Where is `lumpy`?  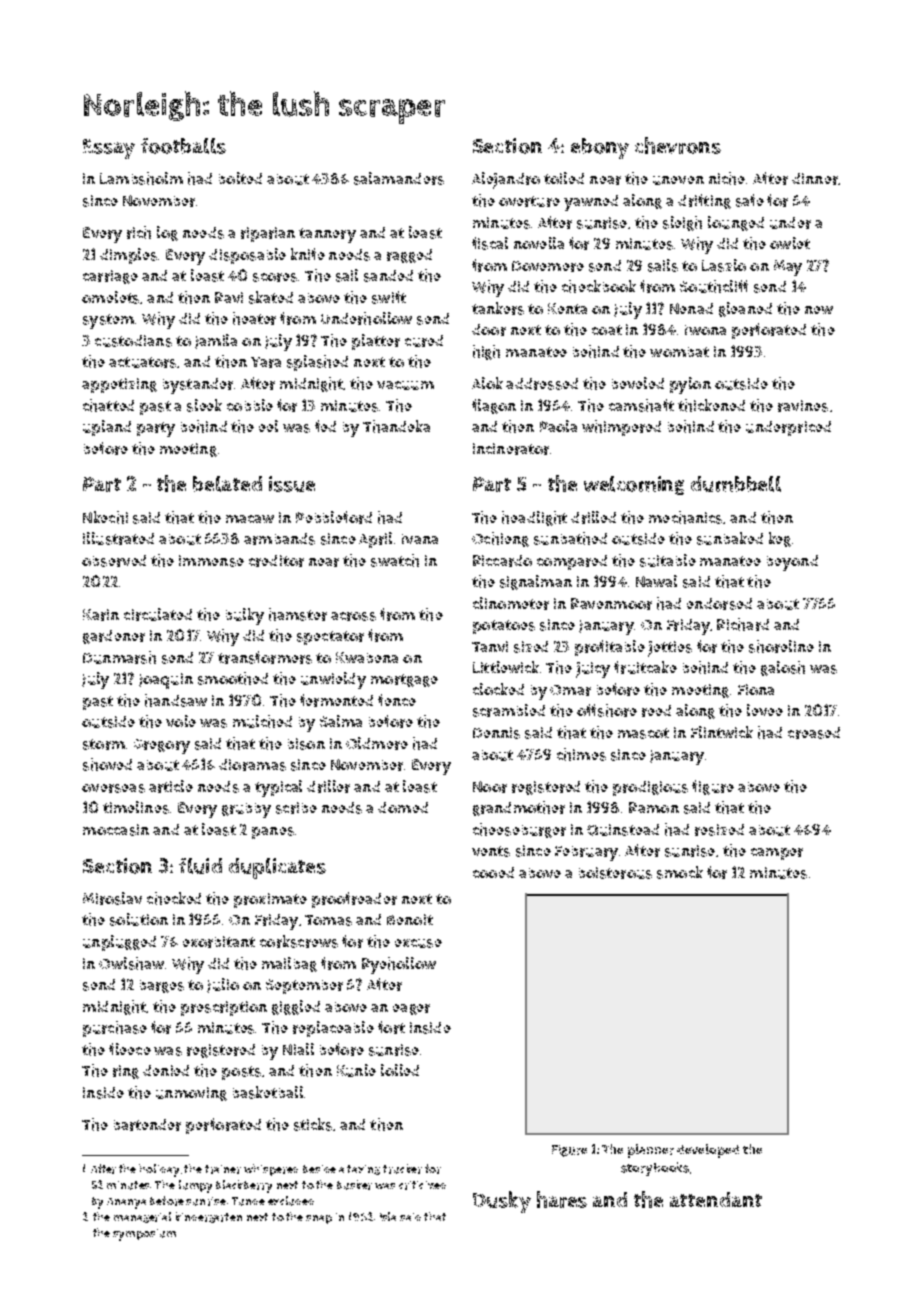 lumpy is located at coordinates (195, 1186).
